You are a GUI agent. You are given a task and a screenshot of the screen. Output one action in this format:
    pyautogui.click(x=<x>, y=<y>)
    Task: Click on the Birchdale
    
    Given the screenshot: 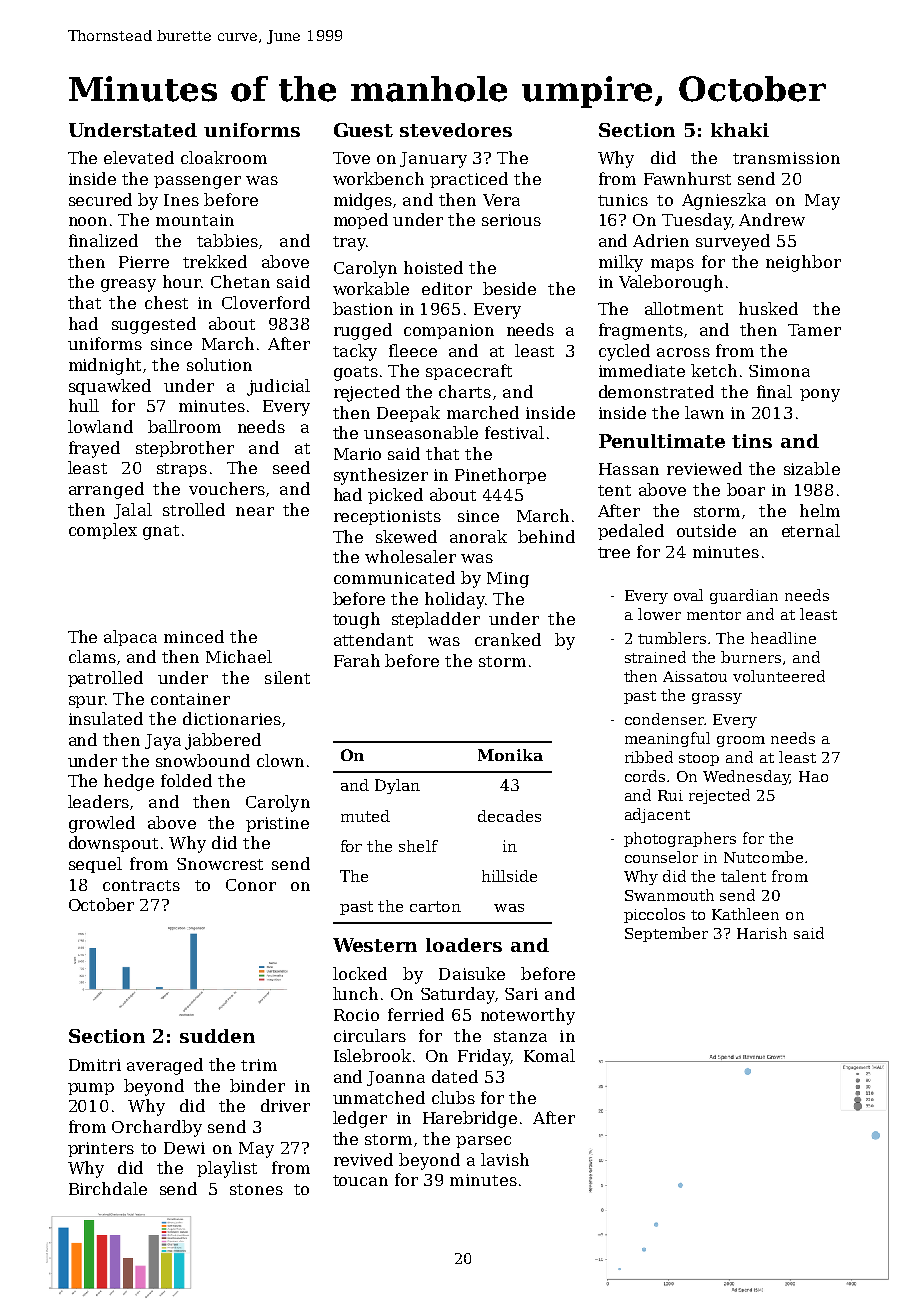 What is the action you would take?
    pyautogui.click(x=108, y=1188)
